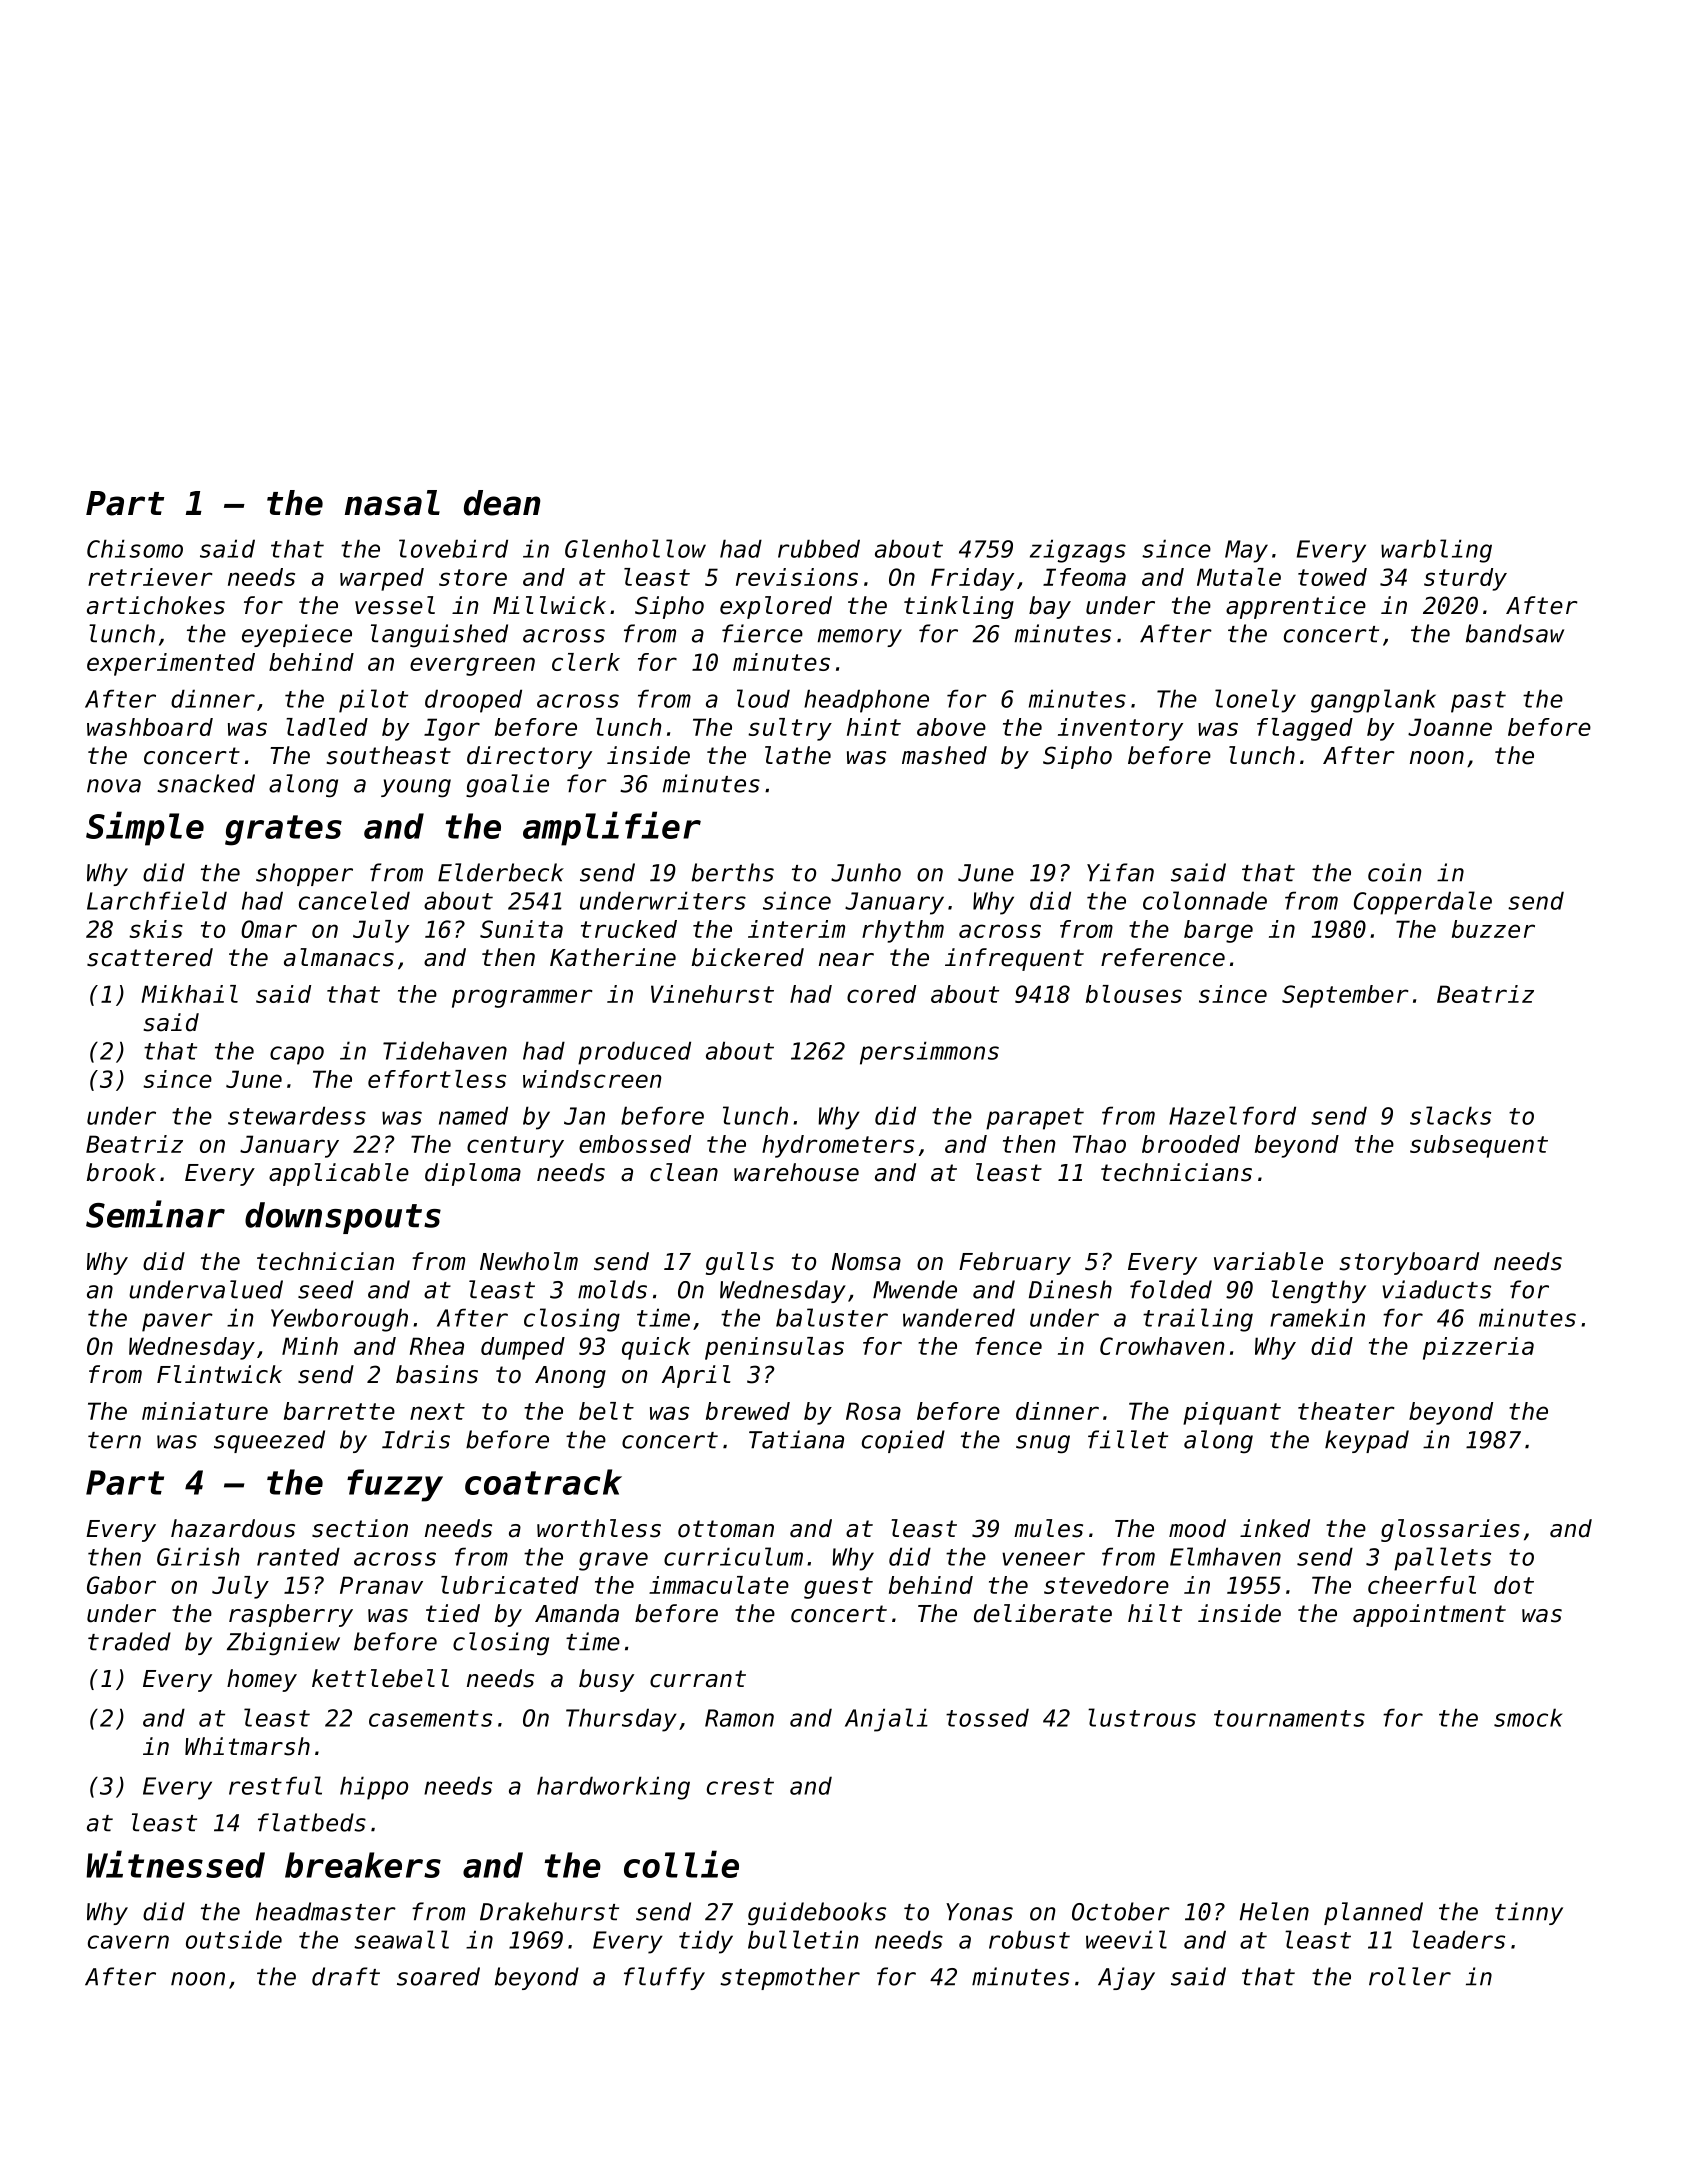  I want to click on headmaster, so click(326, 1911).
